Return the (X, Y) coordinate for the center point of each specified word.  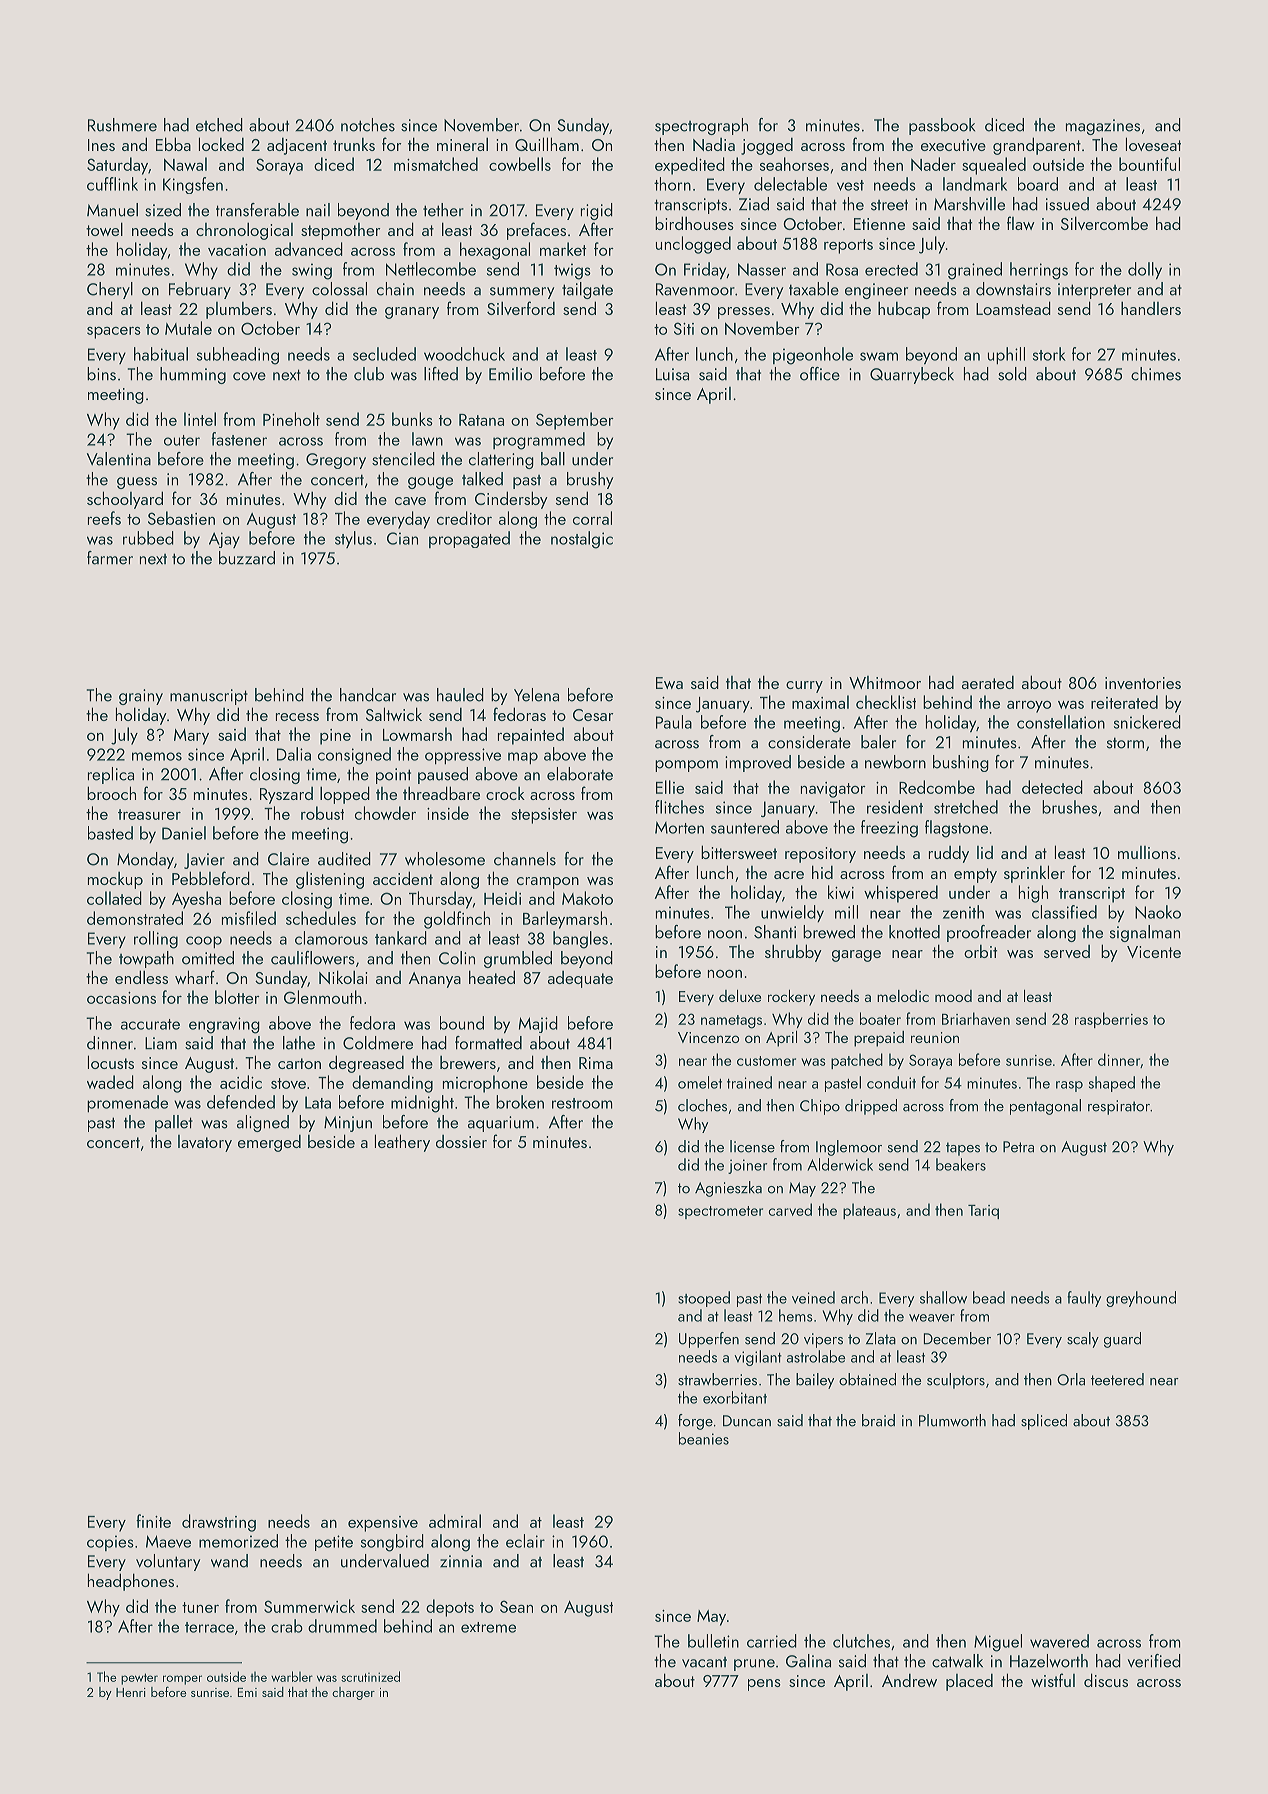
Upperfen (709, 1340)
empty (975, 875)
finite (153, 1521)
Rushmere (122, 125)
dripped (871, 1107)
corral (592, 518)
